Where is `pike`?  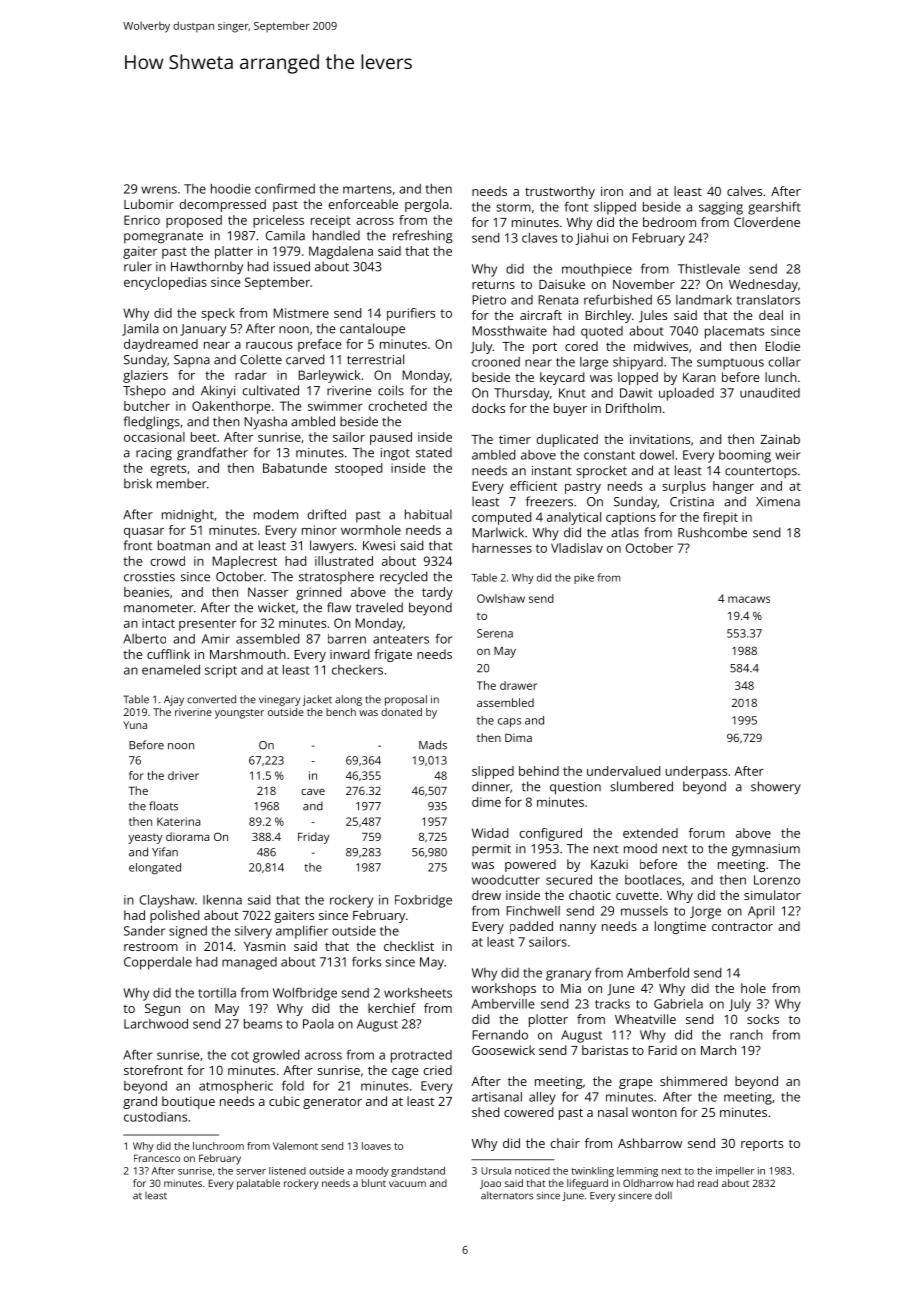 pike is located at coordinates (584, 578).
